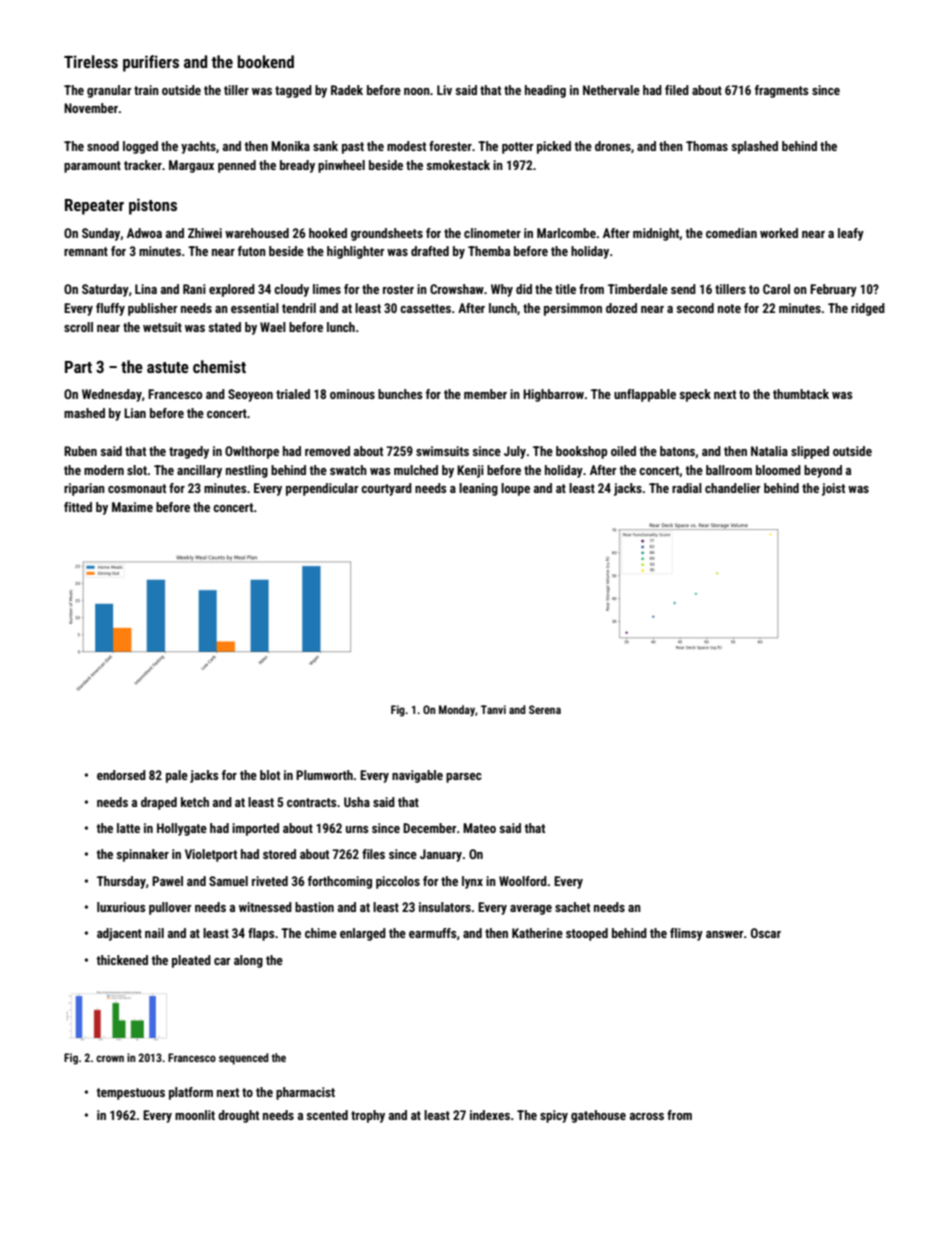 The width and height of the page is (952, 1233). Describe the element at coordinates (677, 90) in the page. I see `filed` at that location.
